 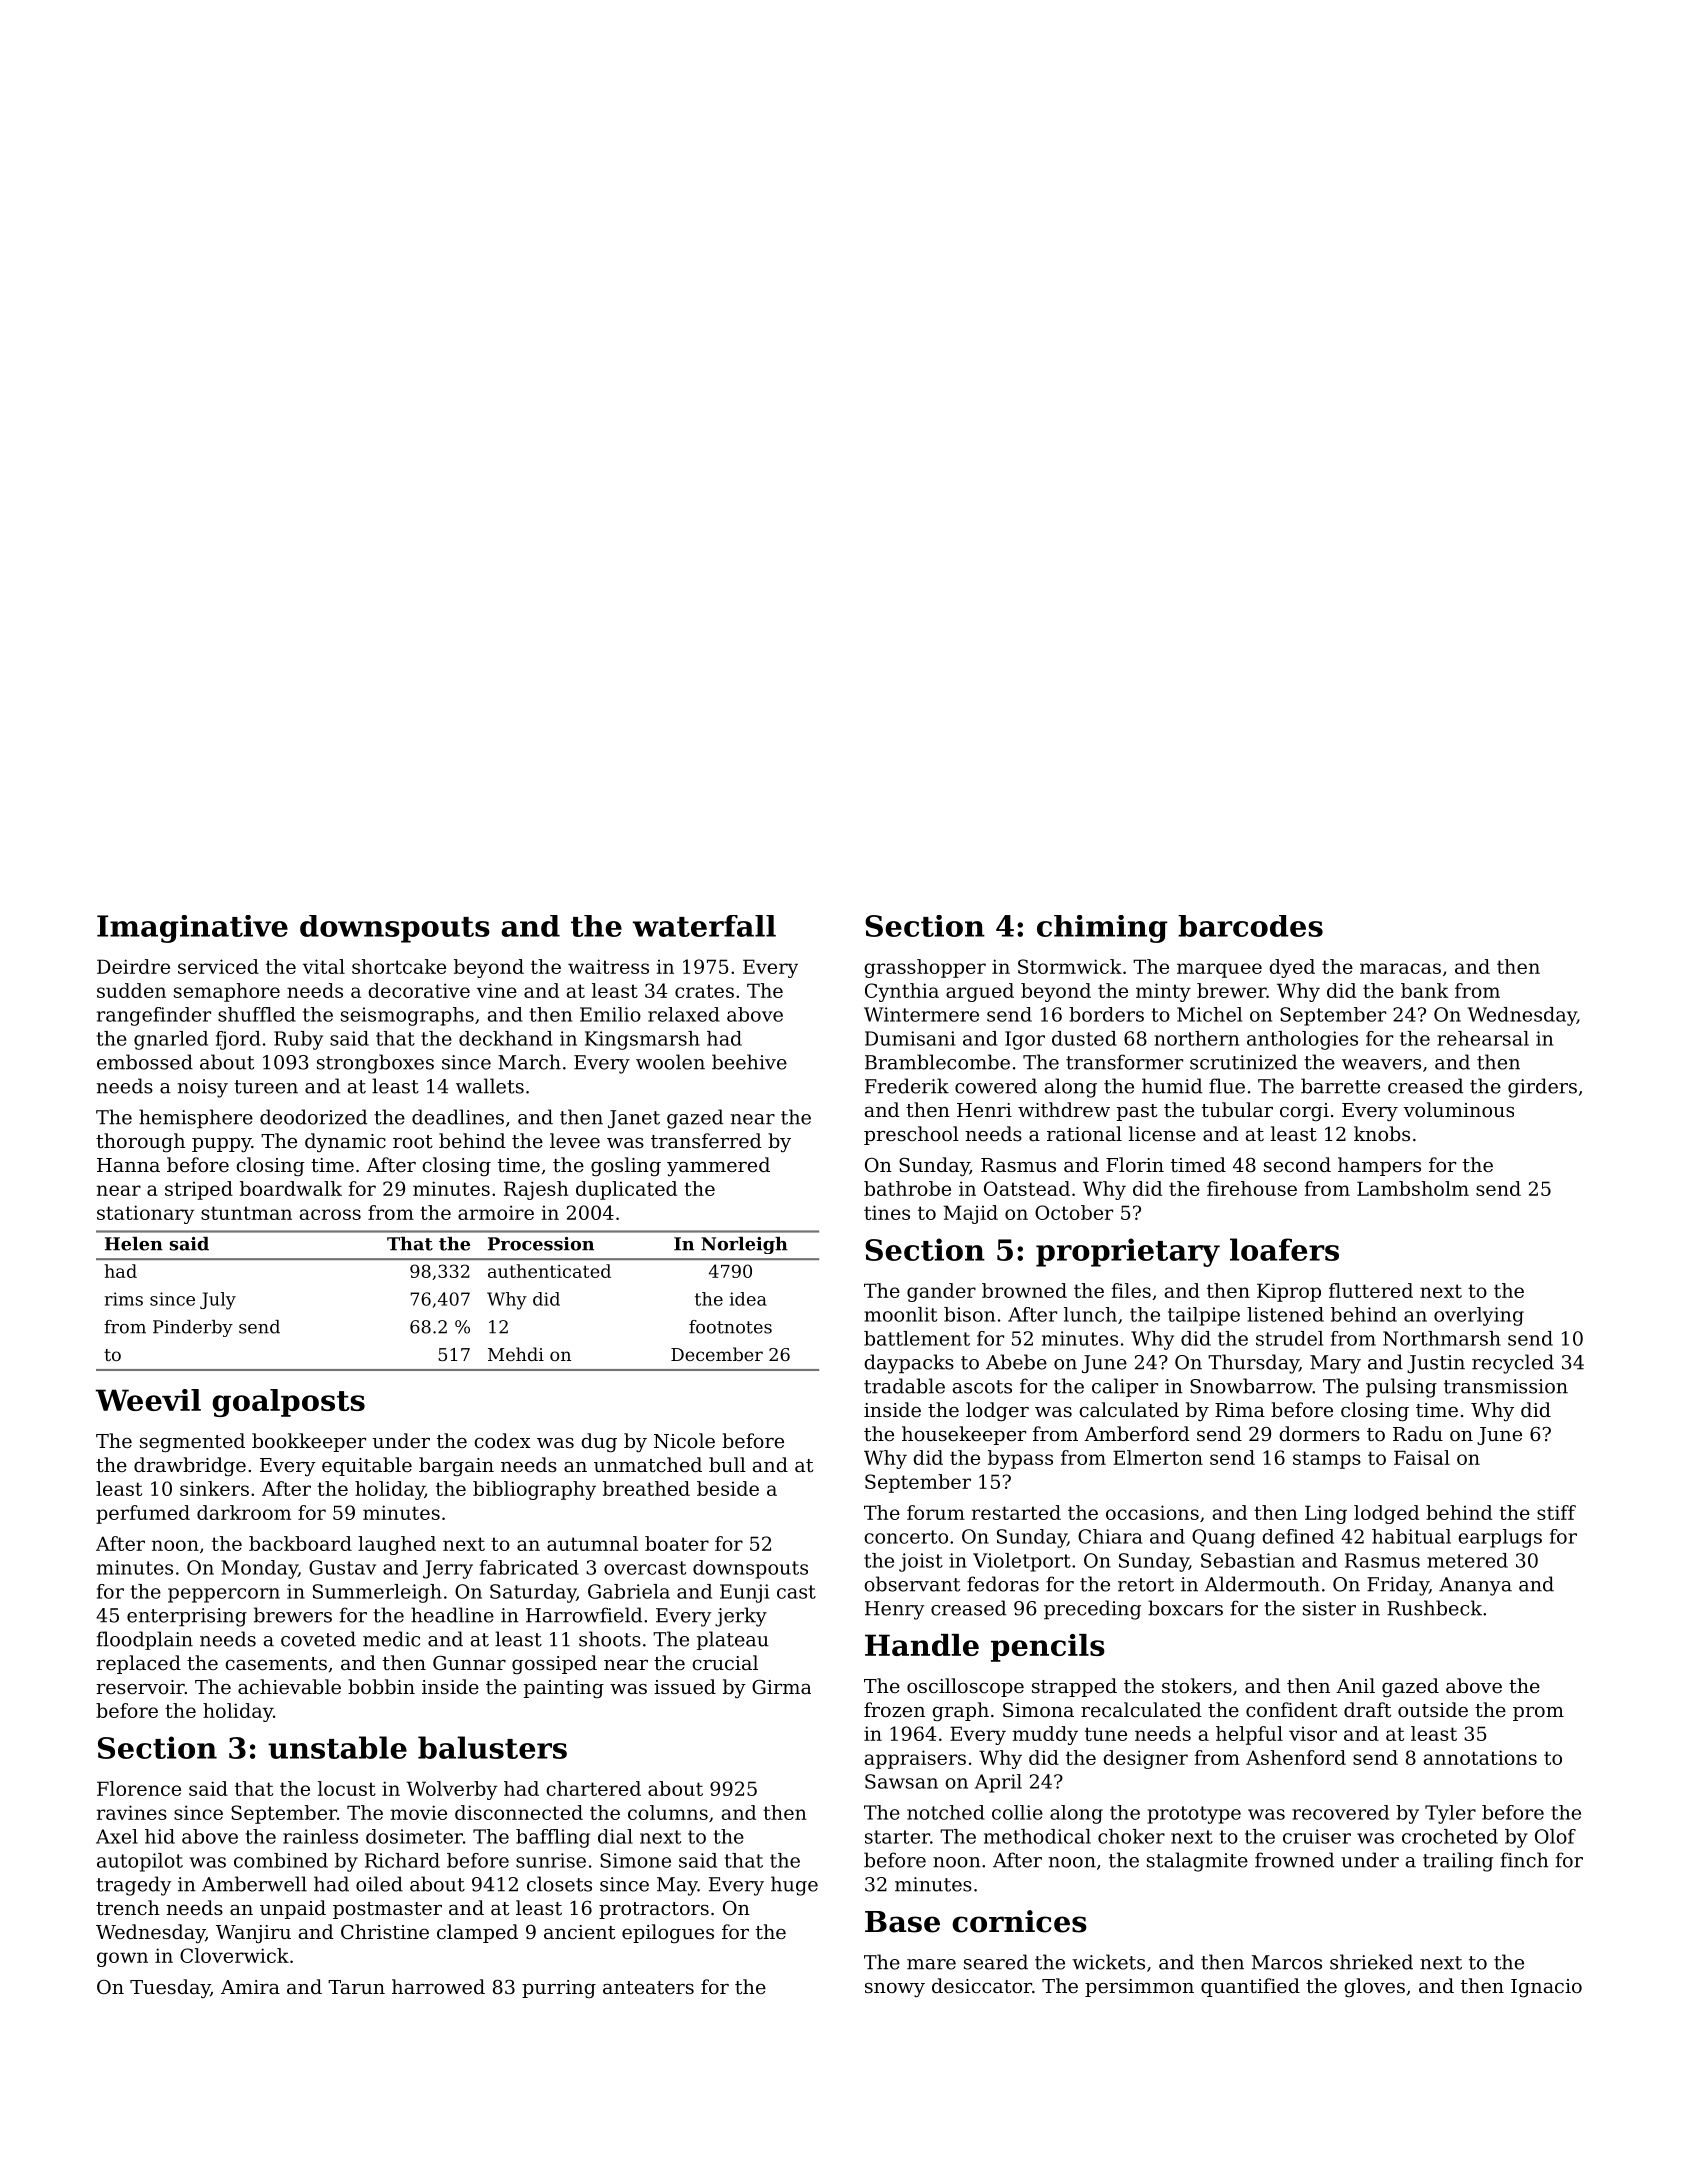 I want to click on chiming, so click(x=1102, y=929).
